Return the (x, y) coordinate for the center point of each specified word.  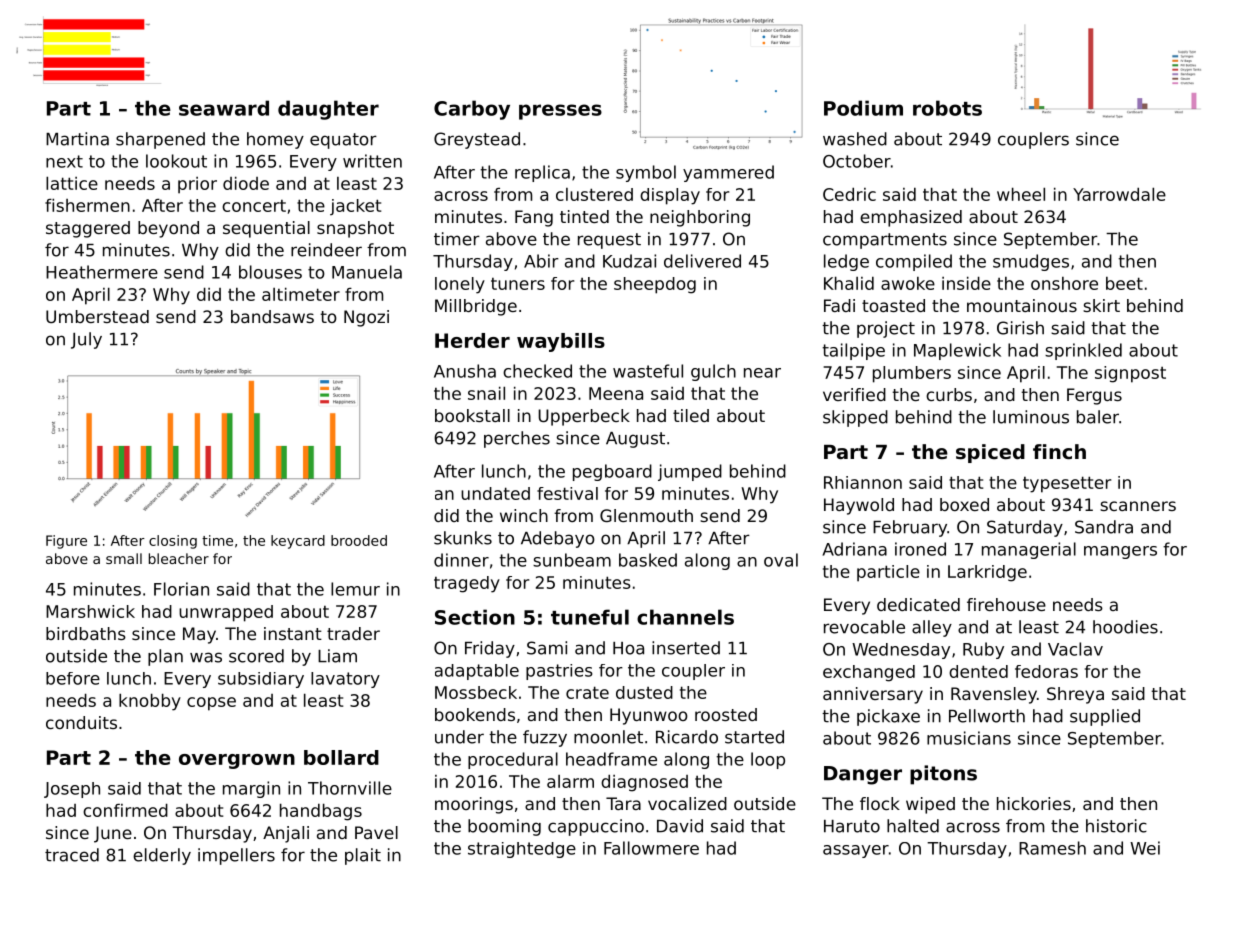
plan (165, 657)
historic (1116, 826)
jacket (355, 207)
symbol (646, 173)
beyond (168, 229)
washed (855, 139)
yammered (728, 173)
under (459, 737)
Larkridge (987, 573)
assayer (856, 851)
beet (1124, 283)
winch (524, 515)
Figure (66, 542)
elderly (162, 856)
